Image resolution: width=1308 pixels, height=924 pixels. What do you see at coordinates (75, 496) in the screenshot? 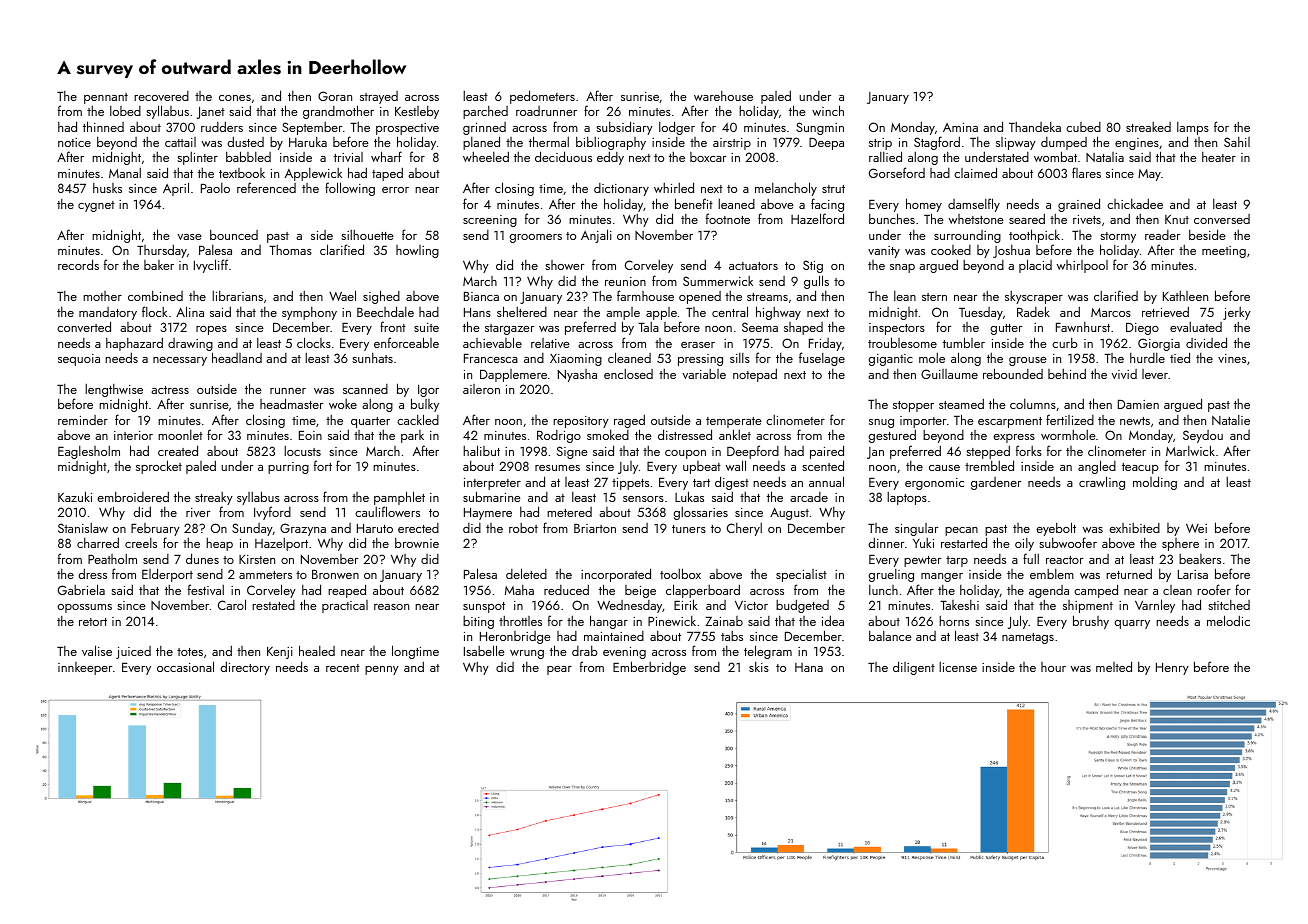
I see `Kazuki` at bounding box center [75, 496].
